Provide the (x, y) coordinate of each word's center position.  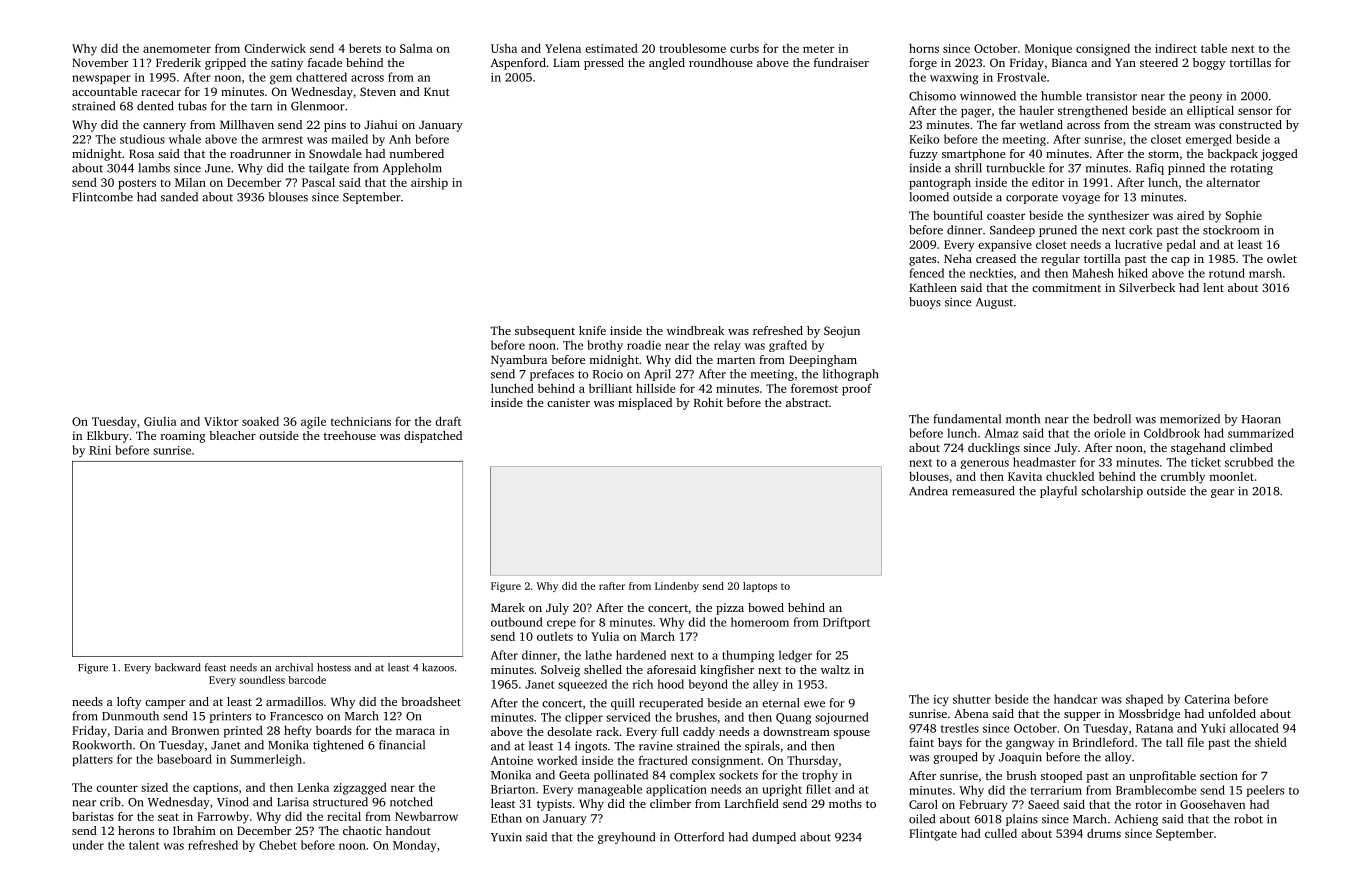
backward (178, 667)
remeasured (983, 491)
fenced (926, 273)
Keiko (924, 139)
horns (924, 48)
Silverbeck (1147, 287)
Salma (416, 48)
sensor (1255, 111)
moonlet (1232, 476)
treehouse (350, 435)
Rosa (141, 153)
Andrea (928, 491)
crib (110, 802)
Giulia (160, 421)
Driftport (846, 623)
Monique (1048, 50)
